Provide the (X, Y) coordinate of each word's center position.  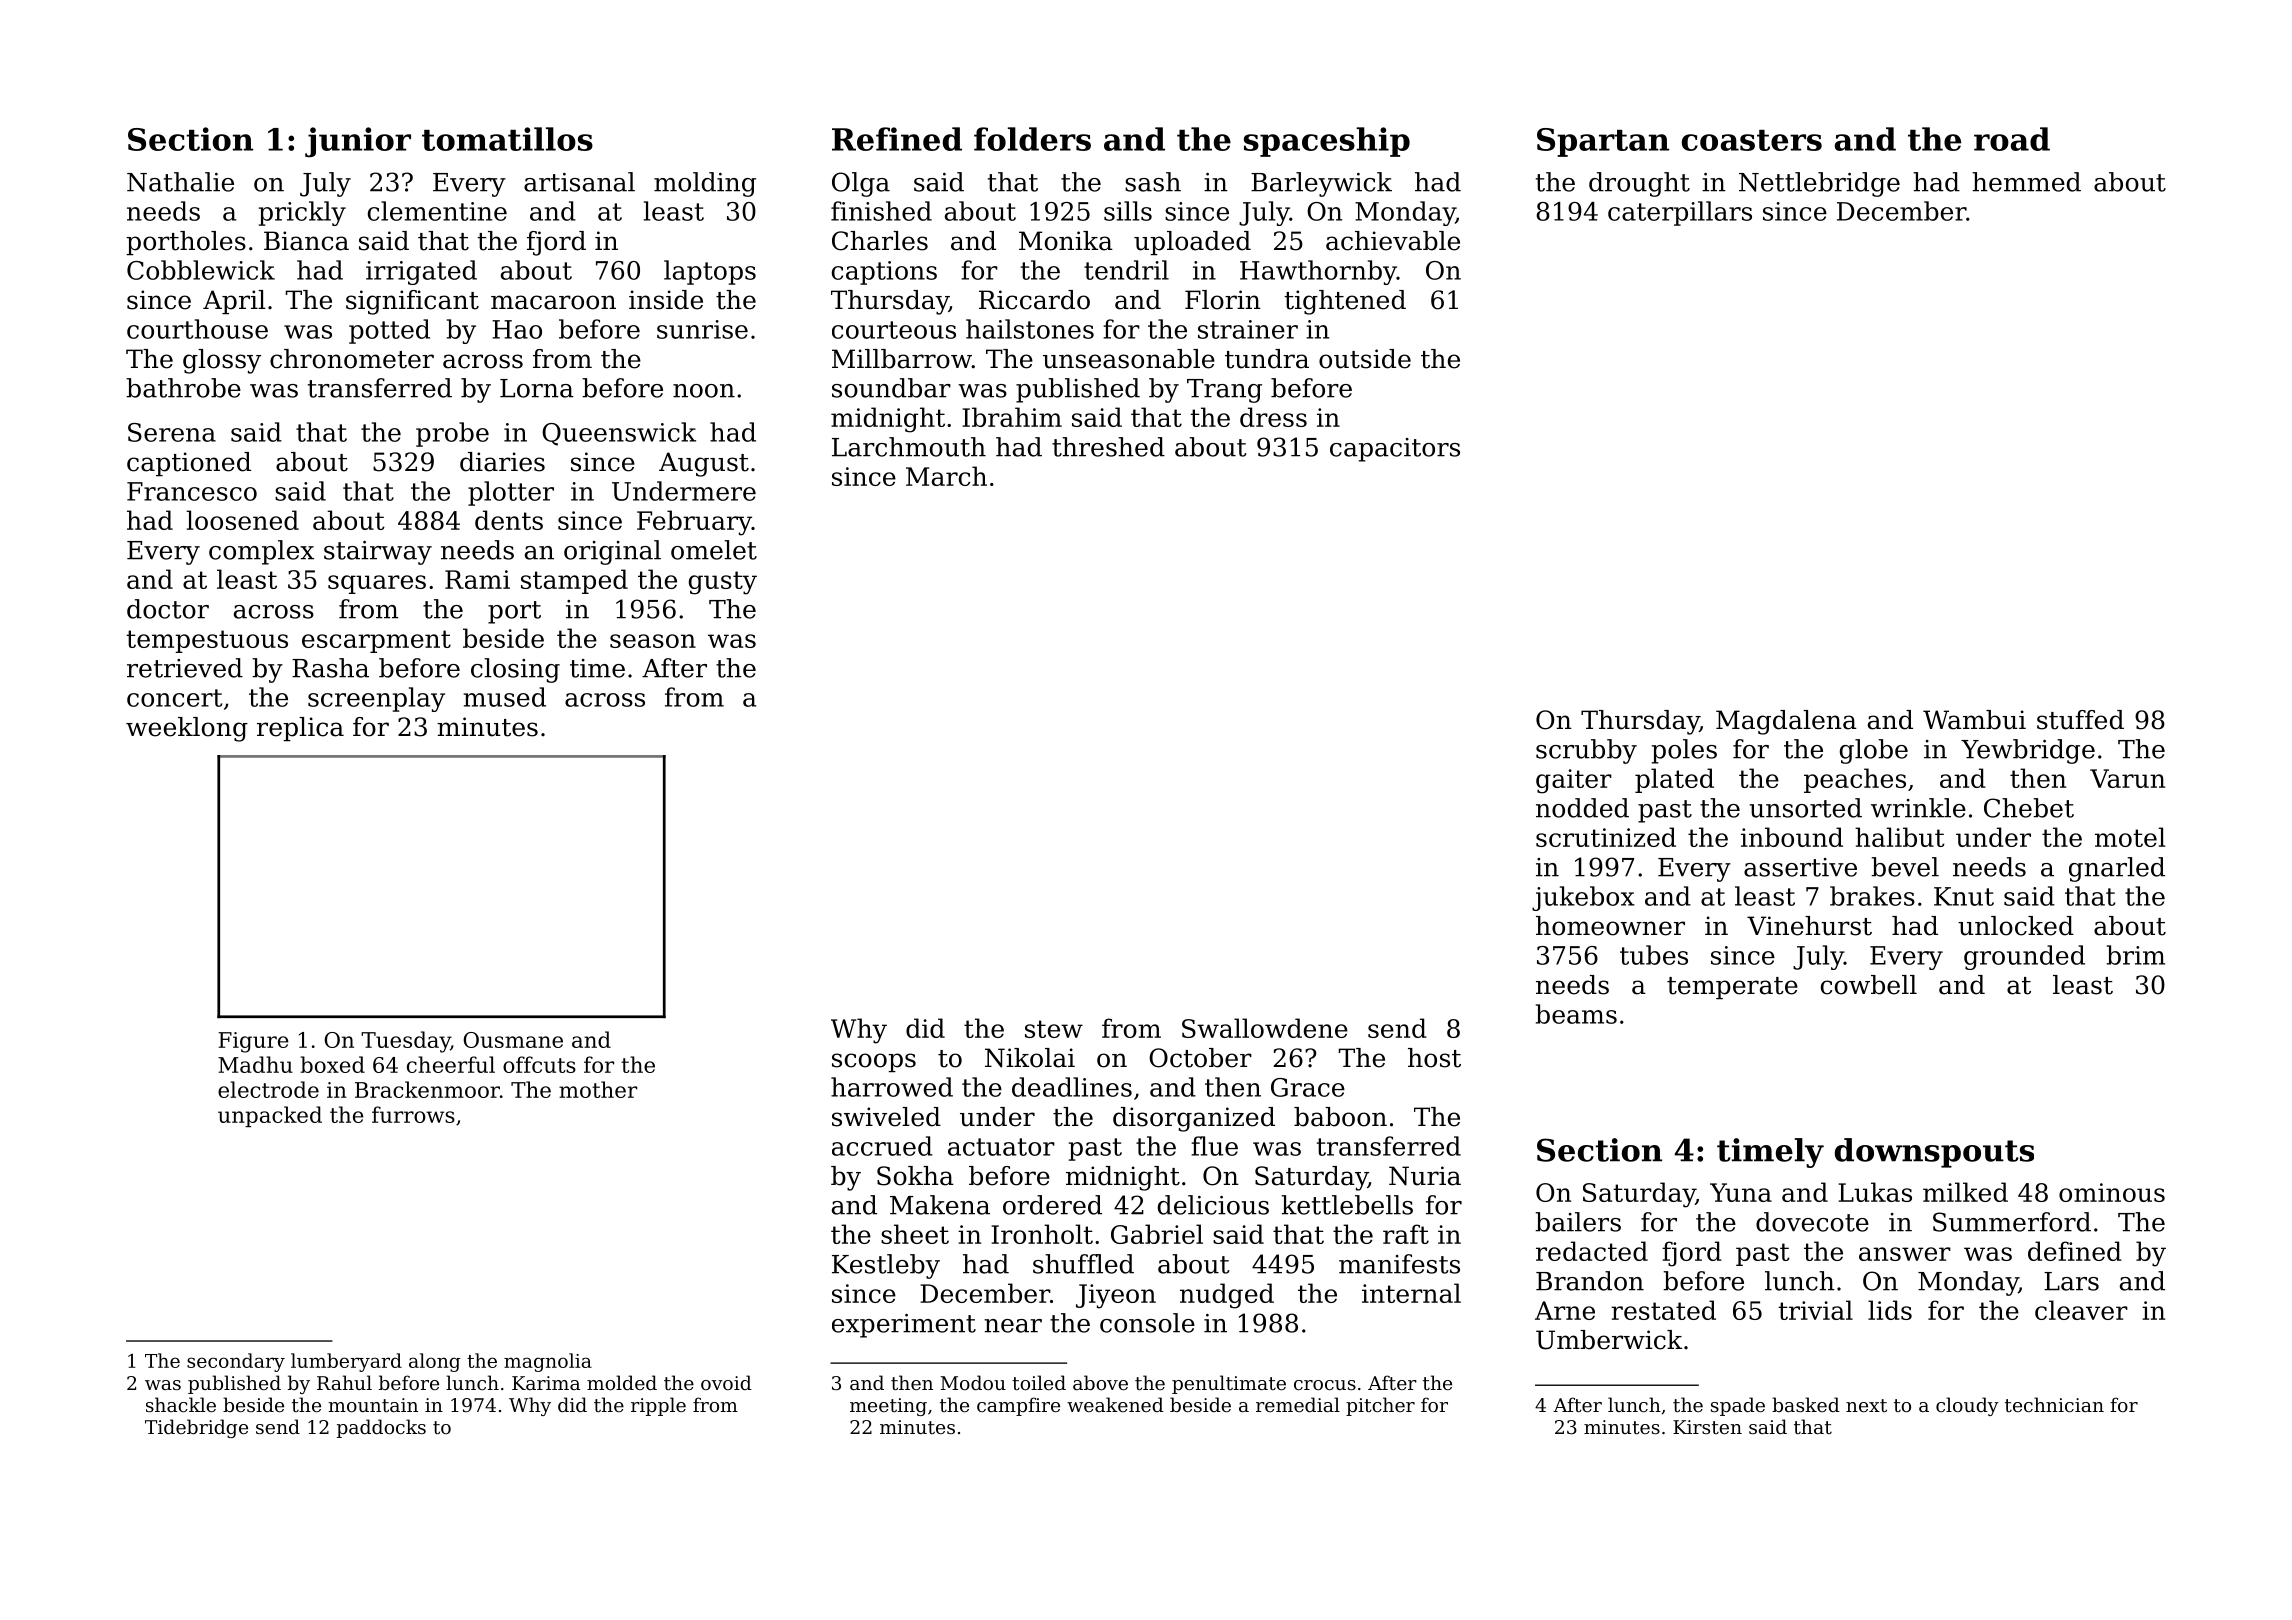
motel (2130, 837)
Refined (897, 139)
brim (2136, 955)
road (2012, 139)
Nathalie (180, 182)
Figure (253, 1042)
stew (1054, 1029)
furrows (413, 1114)
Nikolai (1030, 1058)
